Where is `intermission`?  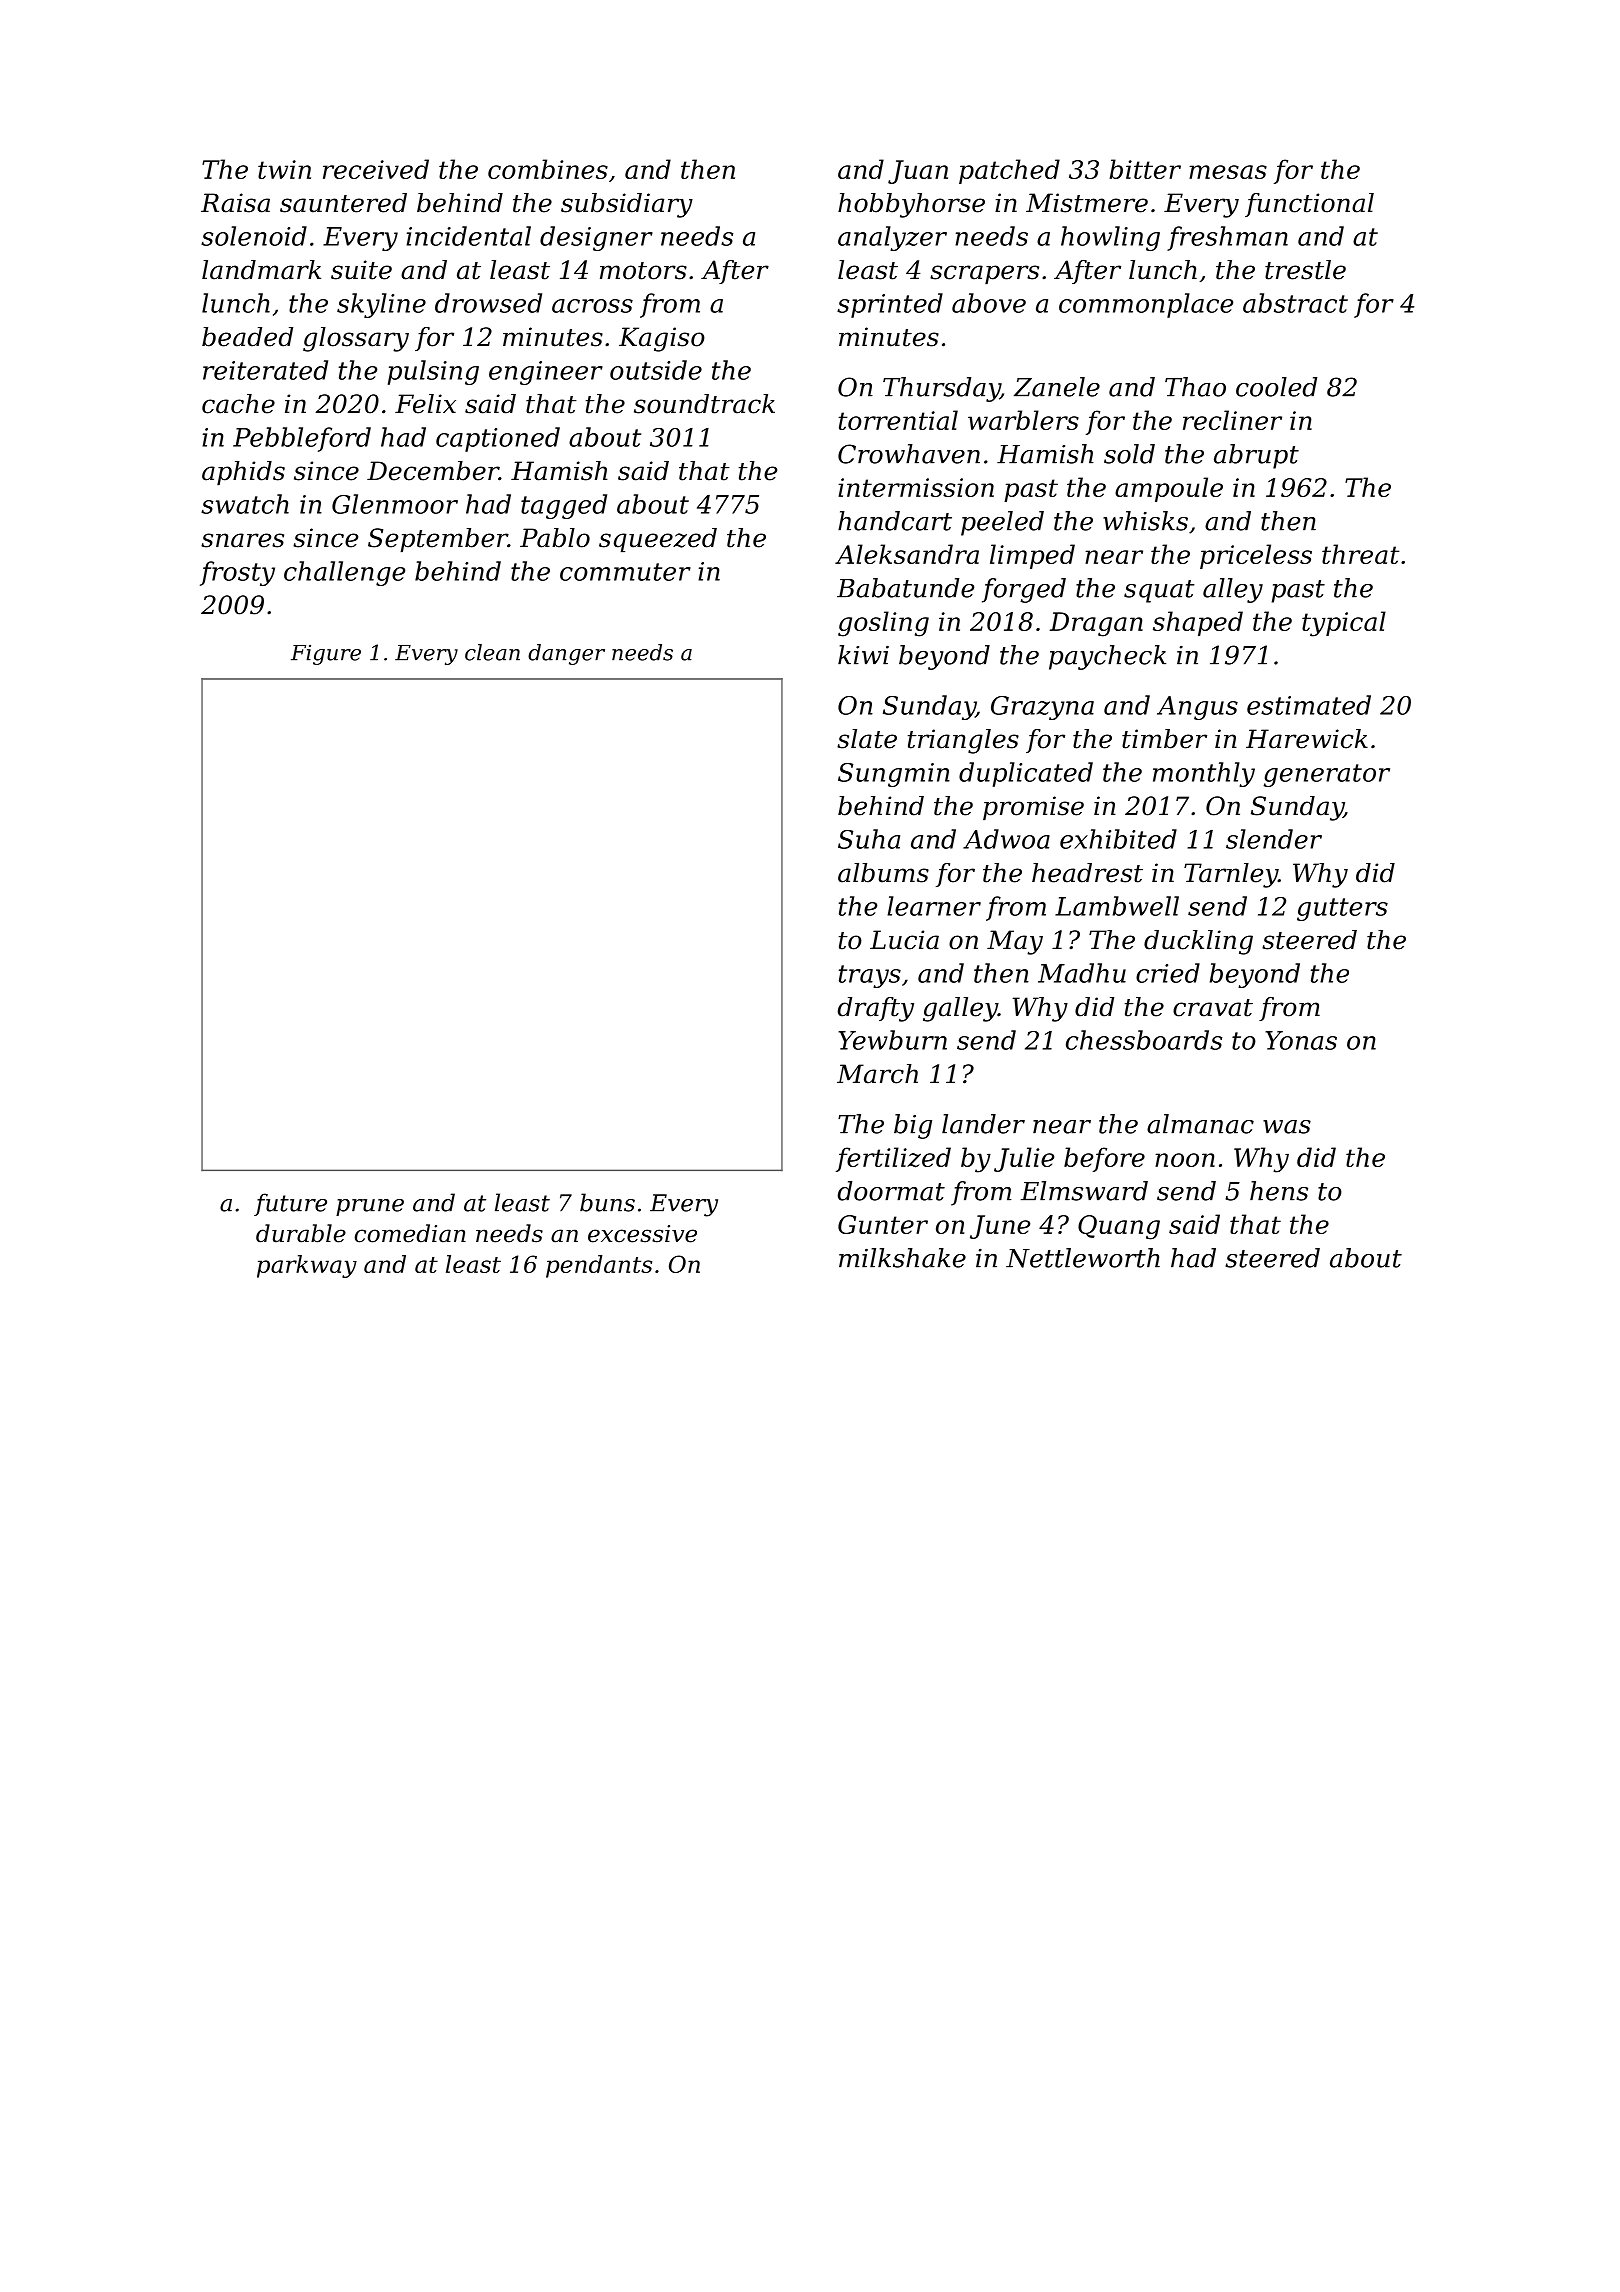
intermission is located at coordinates (916, 487).
